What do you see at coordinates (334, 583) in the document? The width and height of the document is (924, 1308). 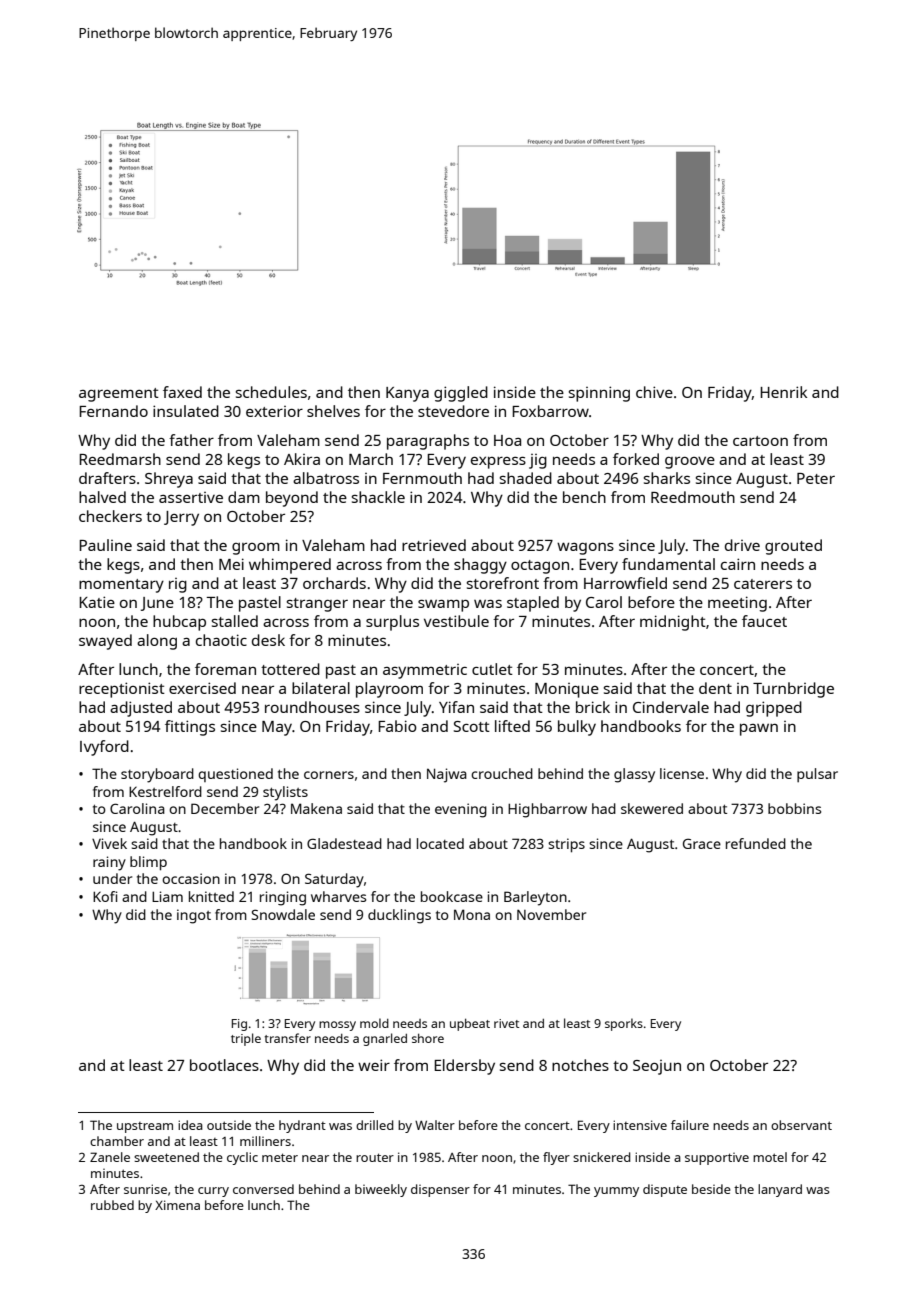 I see `orchards` at bounding box center [334, 583].
